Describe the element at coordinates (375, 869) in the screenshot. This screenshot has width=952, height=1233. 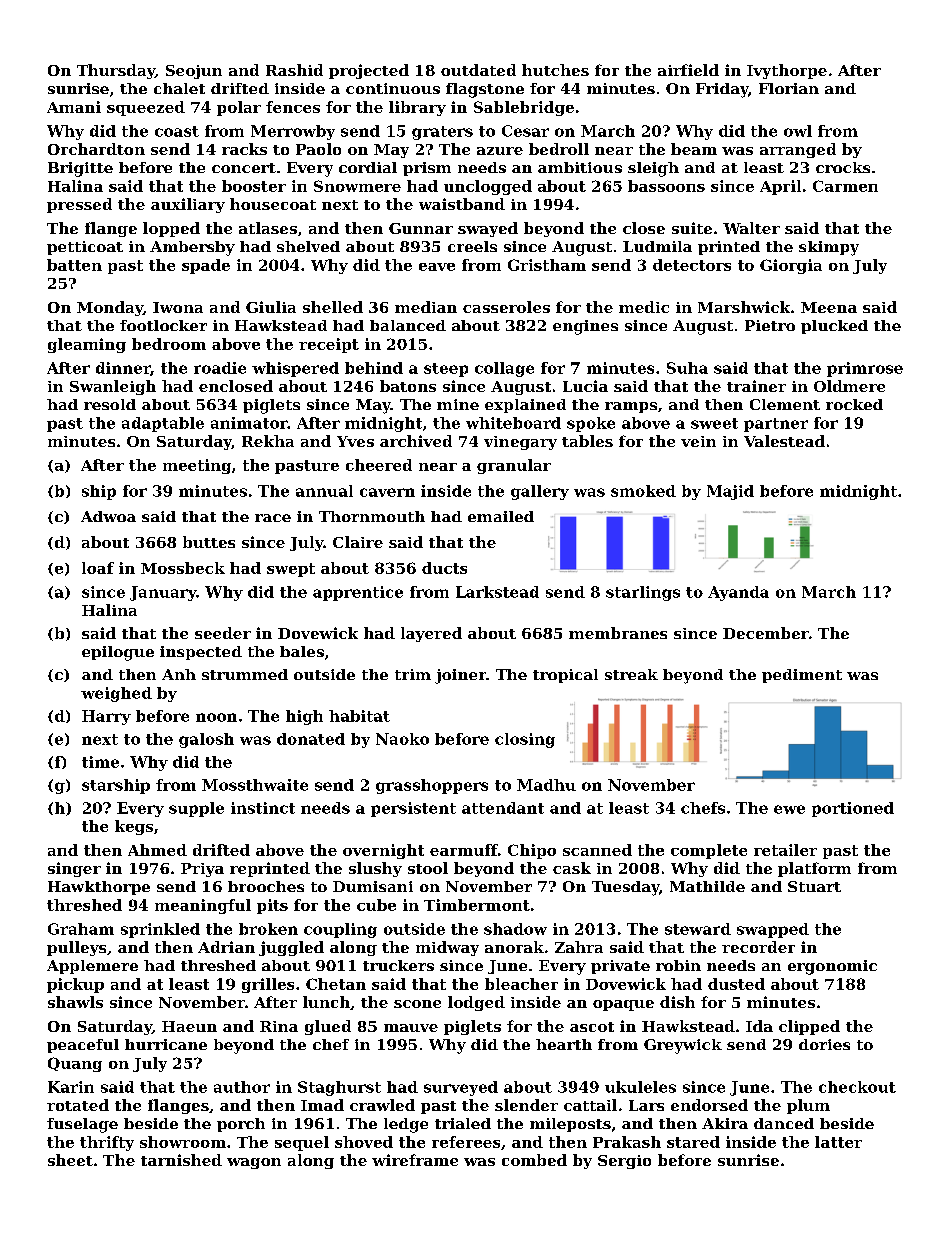
I see `slushy` at that location.
